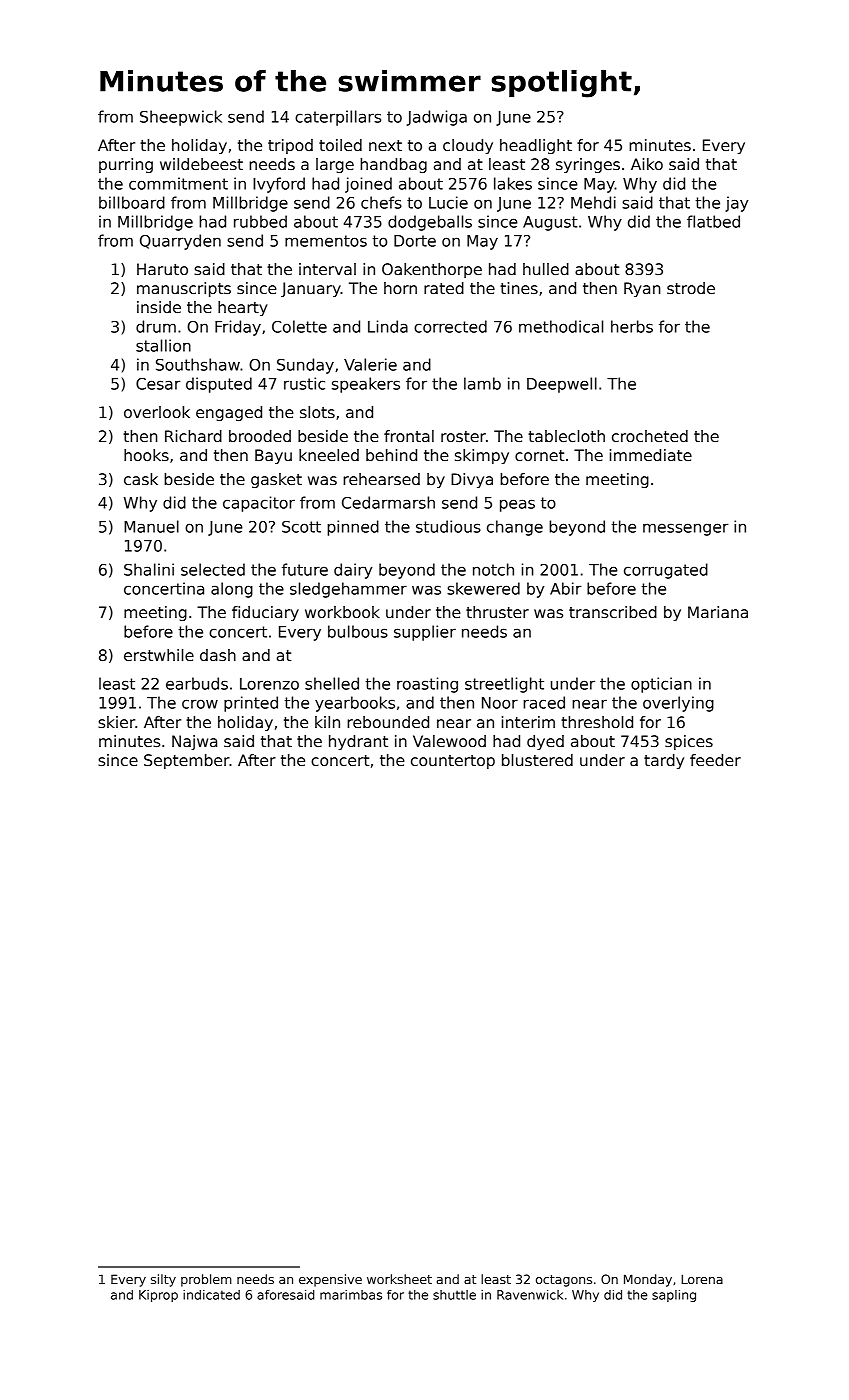 The image size is (849, 1400). Describe the element at coordinates (450, 326) in the document. I see `corrected` at that location.
